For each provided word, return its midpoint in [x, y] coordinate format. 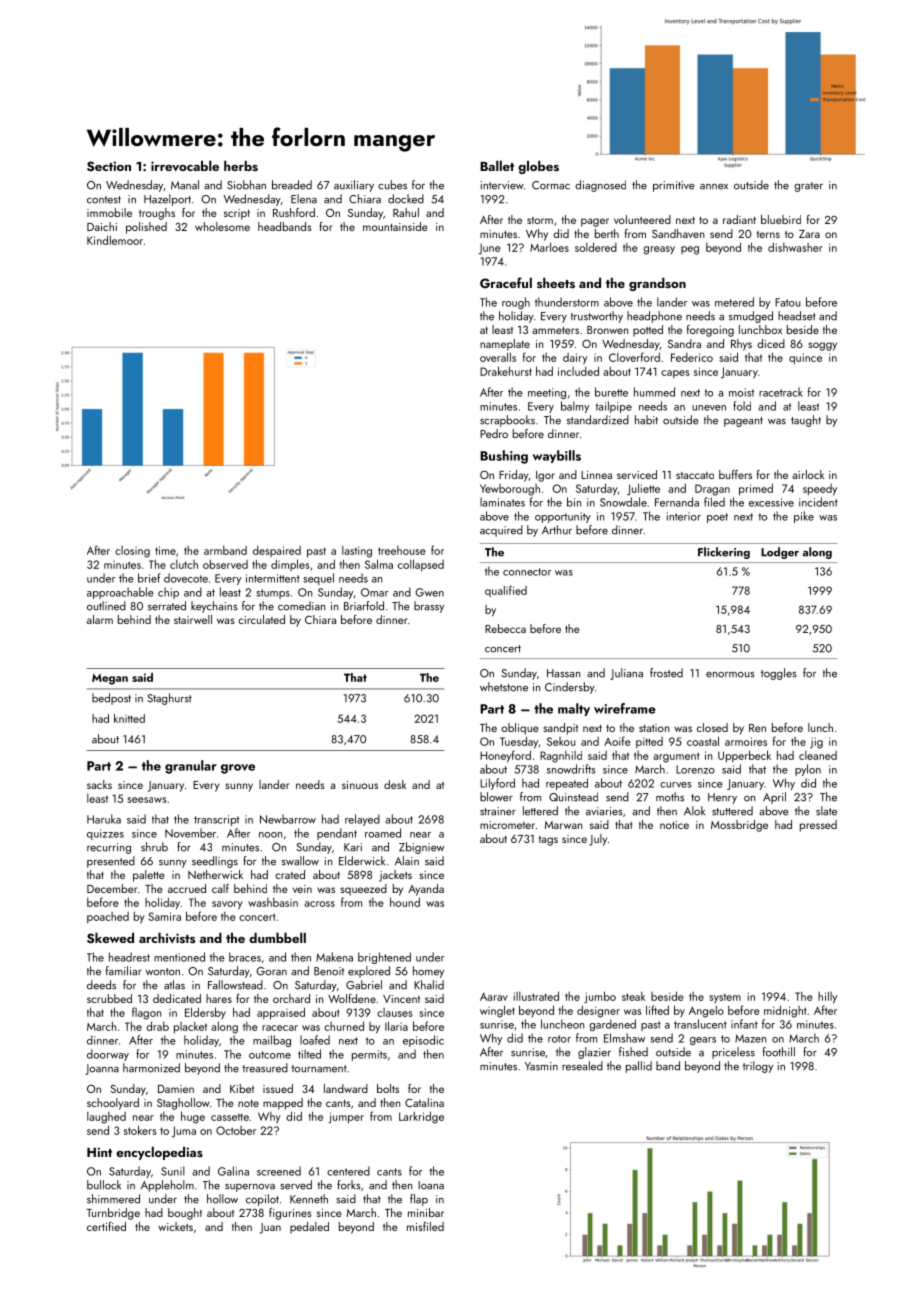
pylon [808, 770]
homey [428, 972]
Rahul [406, 212]
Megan [110, 679]
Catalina [424, 1102]
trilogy [758, 1067]
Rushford [294, 212]
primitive [674, 186]
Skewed [110, 938]
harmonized [151, 1068]
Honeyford [505, 756]
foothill [779, 1052]
